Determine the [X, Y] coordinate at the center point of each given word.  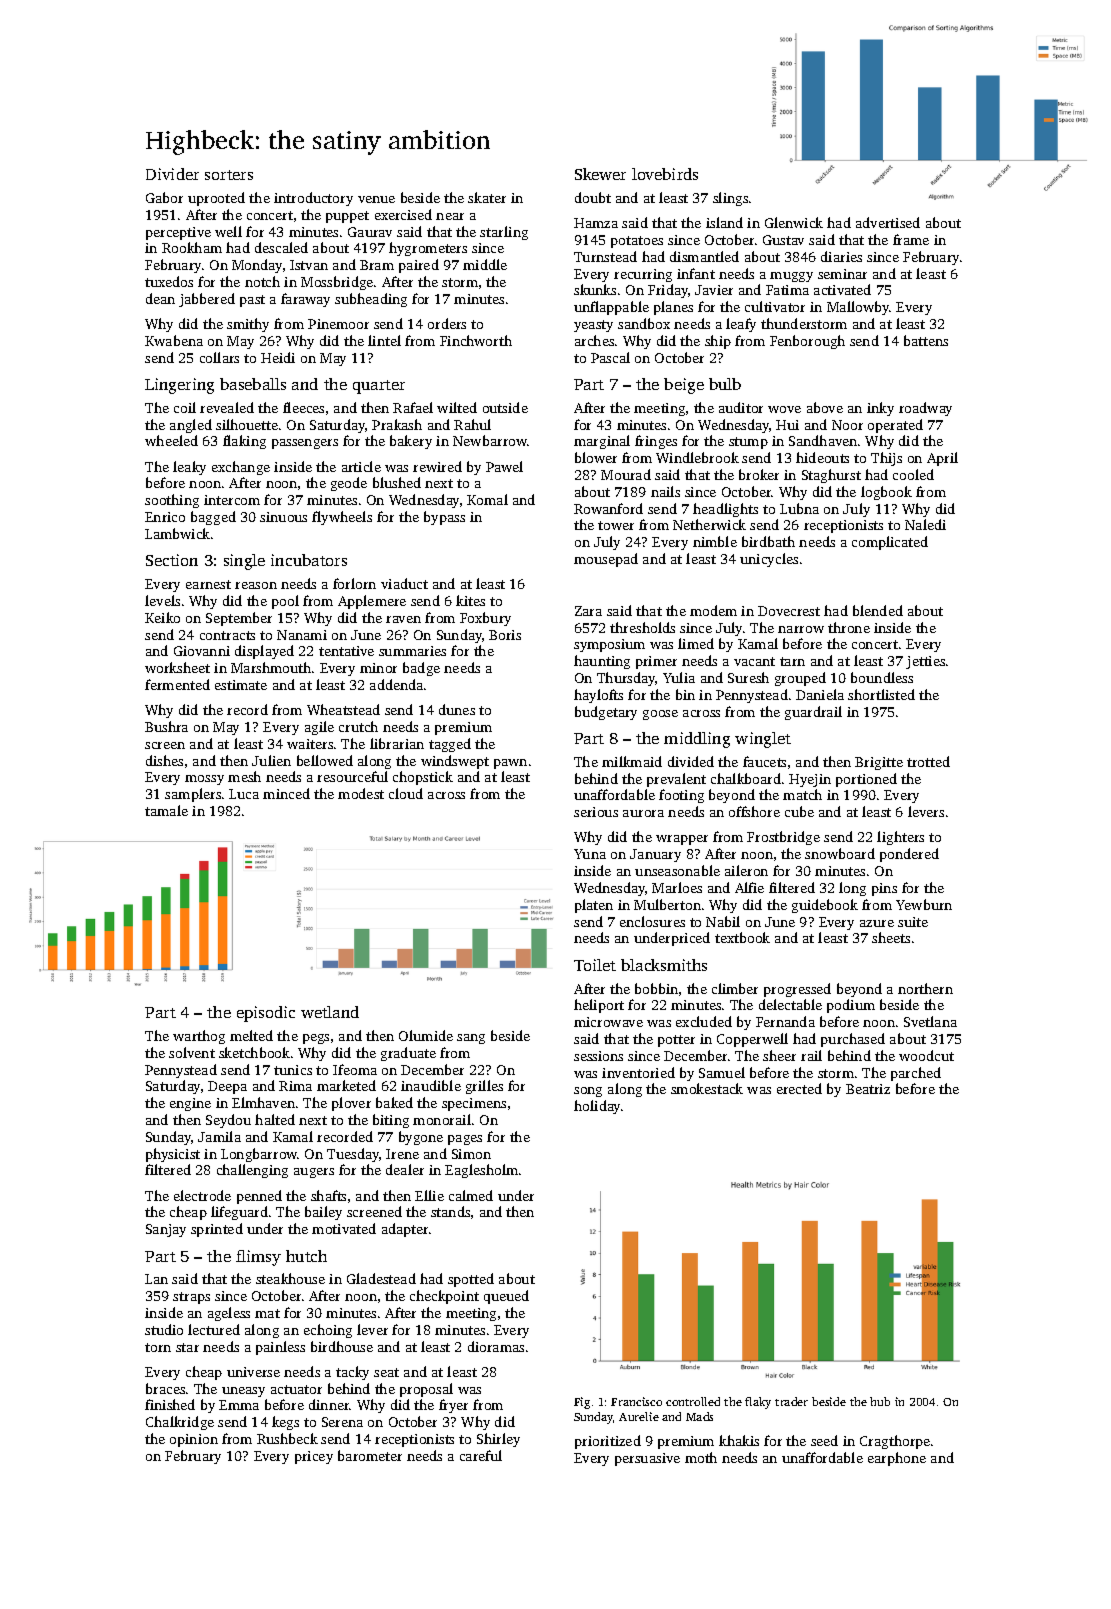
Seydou [228, 1121]
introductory [313, 199]
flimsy [258, 1258]
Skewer [600, 174]
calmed [471, 1195]
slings [730, 199]
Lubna [799, 508]
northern [925, 988]
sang [471, 1039]
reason [256, 585]
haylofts [598, 696]
